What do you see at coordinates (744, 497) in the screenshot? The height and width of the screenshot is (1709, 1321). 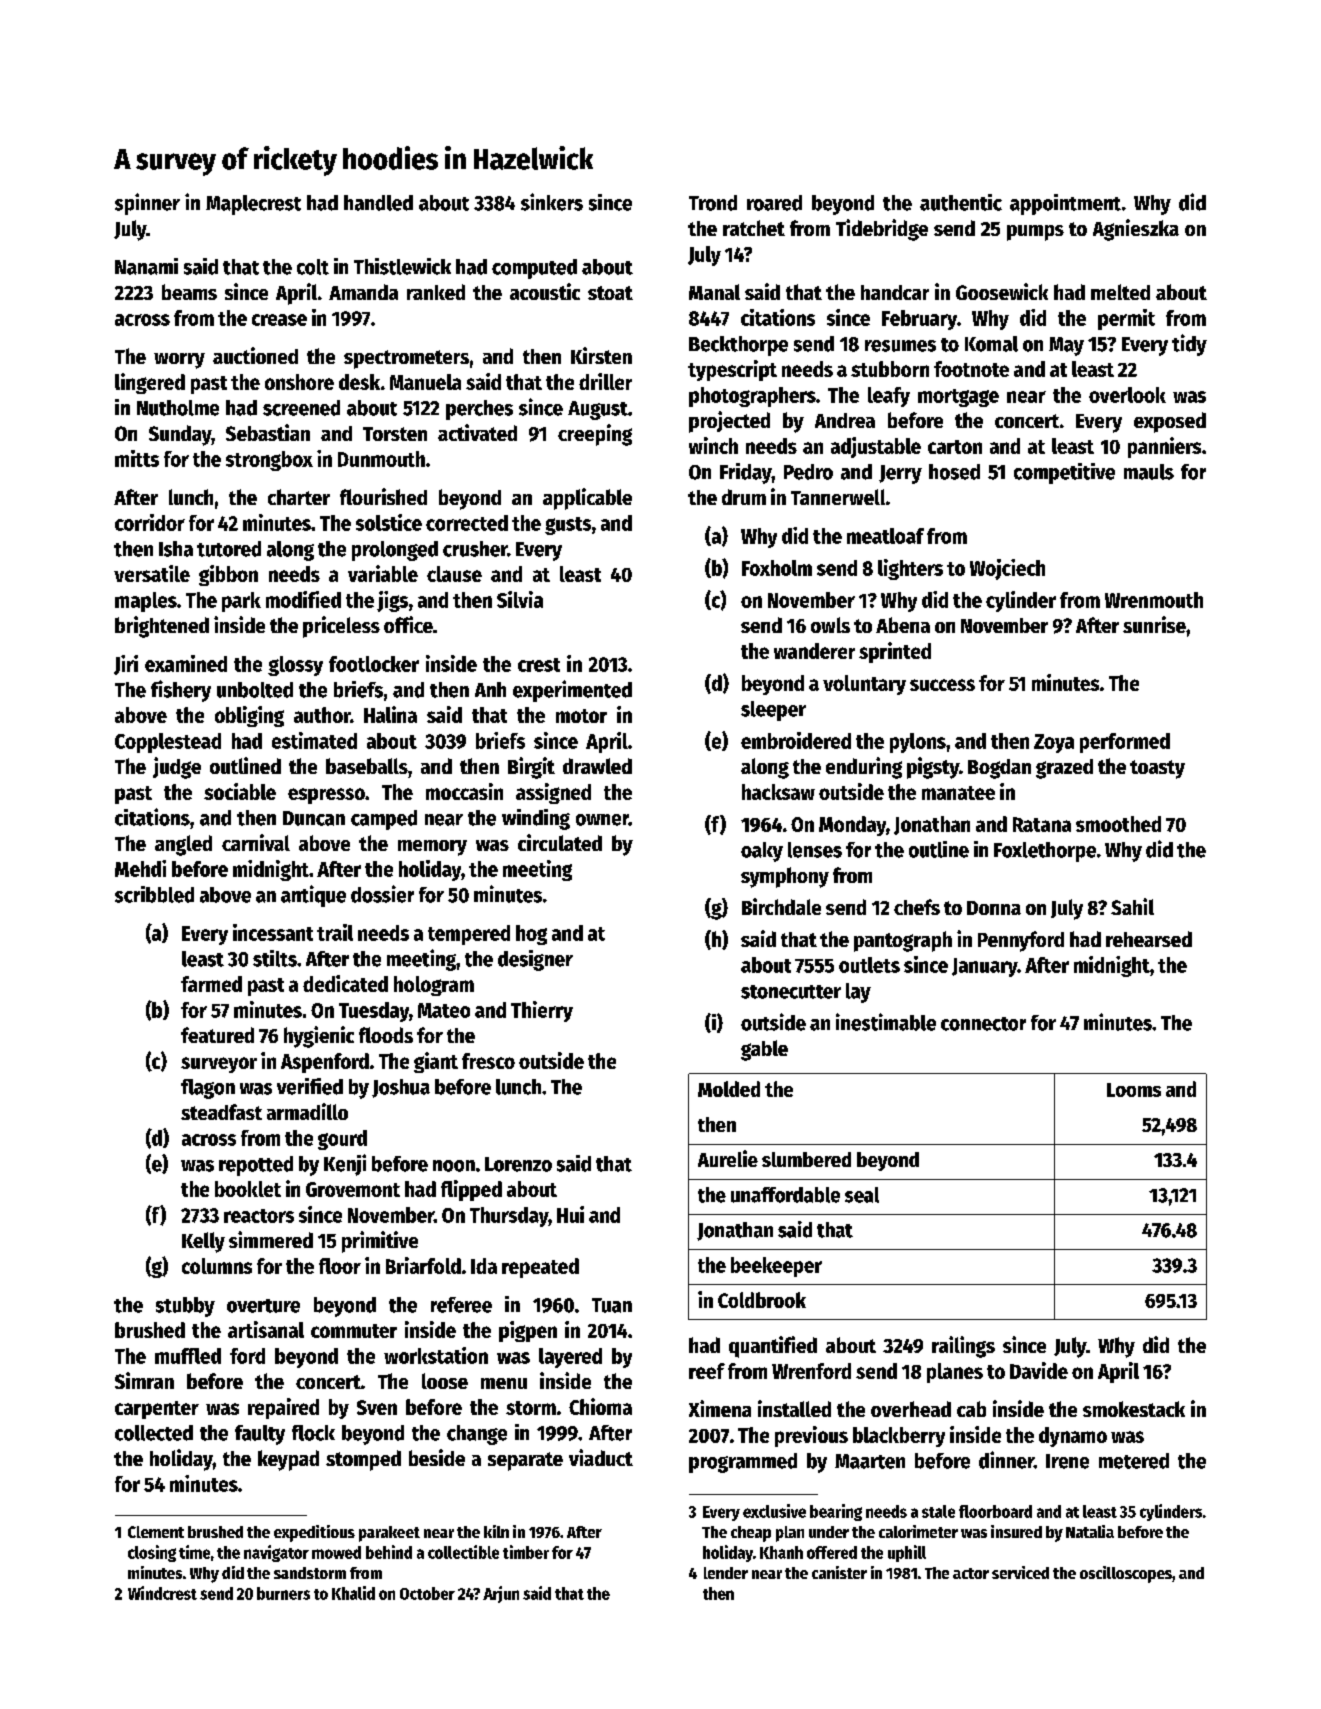 I see `drum` at bounding box center [744, 497].
